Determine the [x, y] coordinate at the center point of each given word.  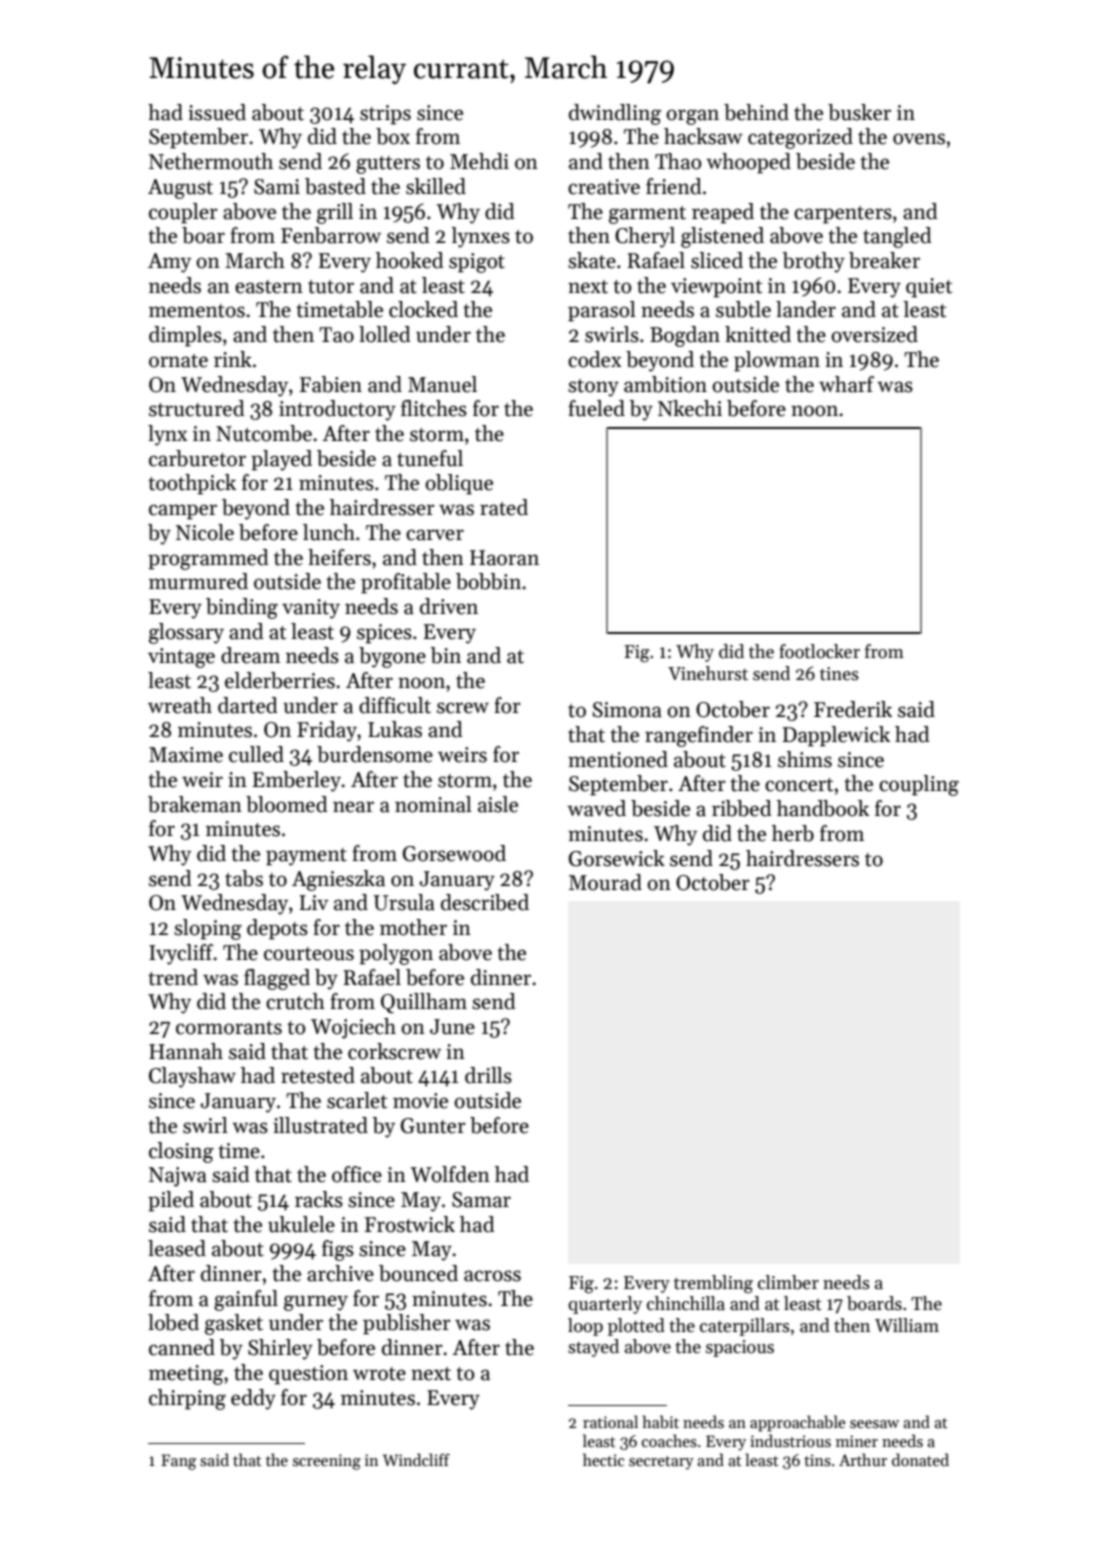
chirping [187, 1399]
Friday [327, 731]
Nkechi [690, 408]
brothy [814, 262]
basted [335, 186]
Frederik [853, 709]
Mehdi [479, 161]
